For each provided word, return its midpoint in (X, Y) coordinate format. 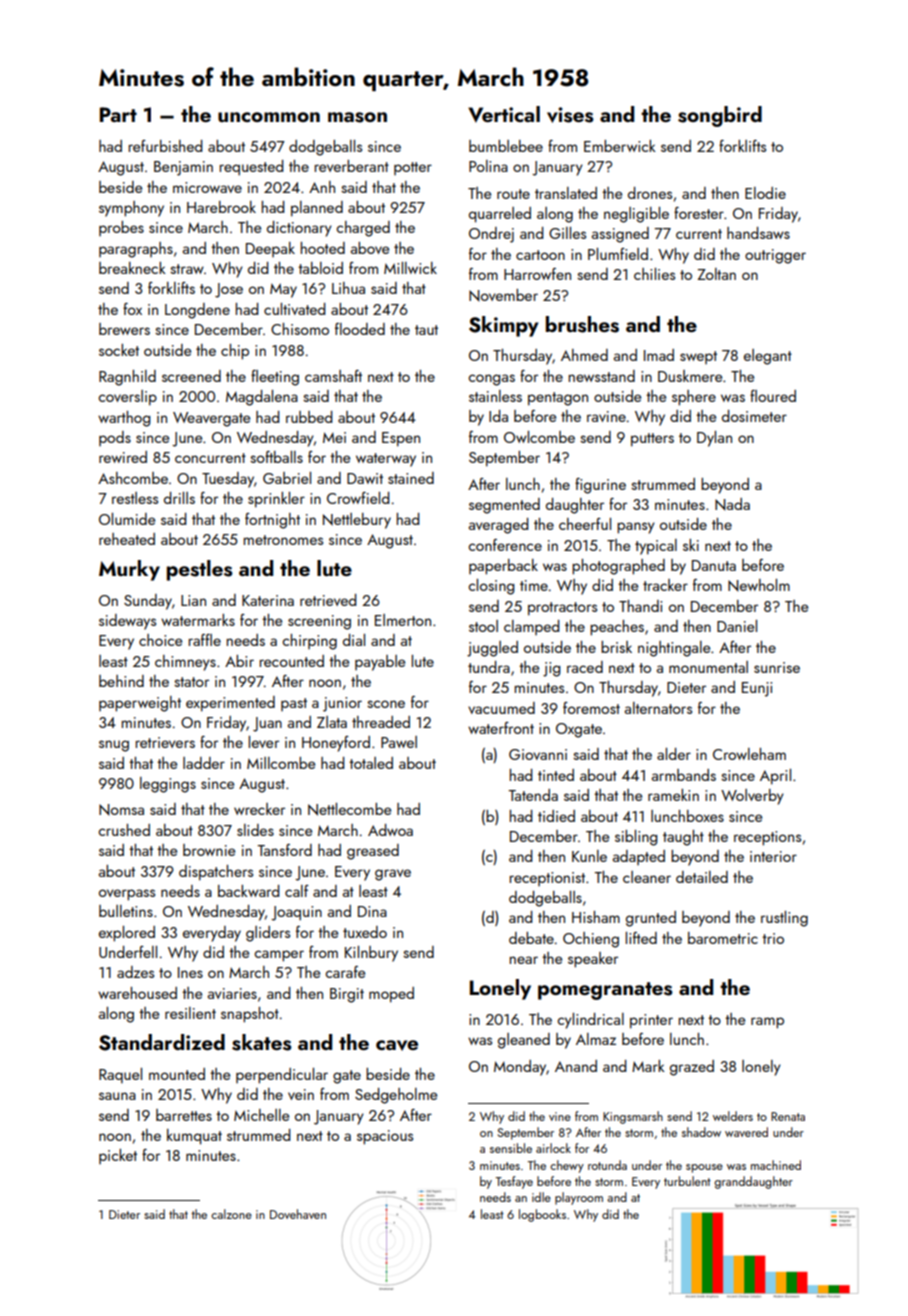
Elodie (765, 193)
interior (773, 856)
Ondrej (491, 235)
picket (118, 1156)
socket (119, 350)
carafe (345, 972)
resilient (190, 1013)
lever (263, 742)
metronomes (283, 540)
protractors (562, 609)
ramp (767, 1023)
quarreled (500, 215)
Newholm (759, 585)
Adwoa (390, 830)
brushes (582, 324)
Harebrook (221, 207)
